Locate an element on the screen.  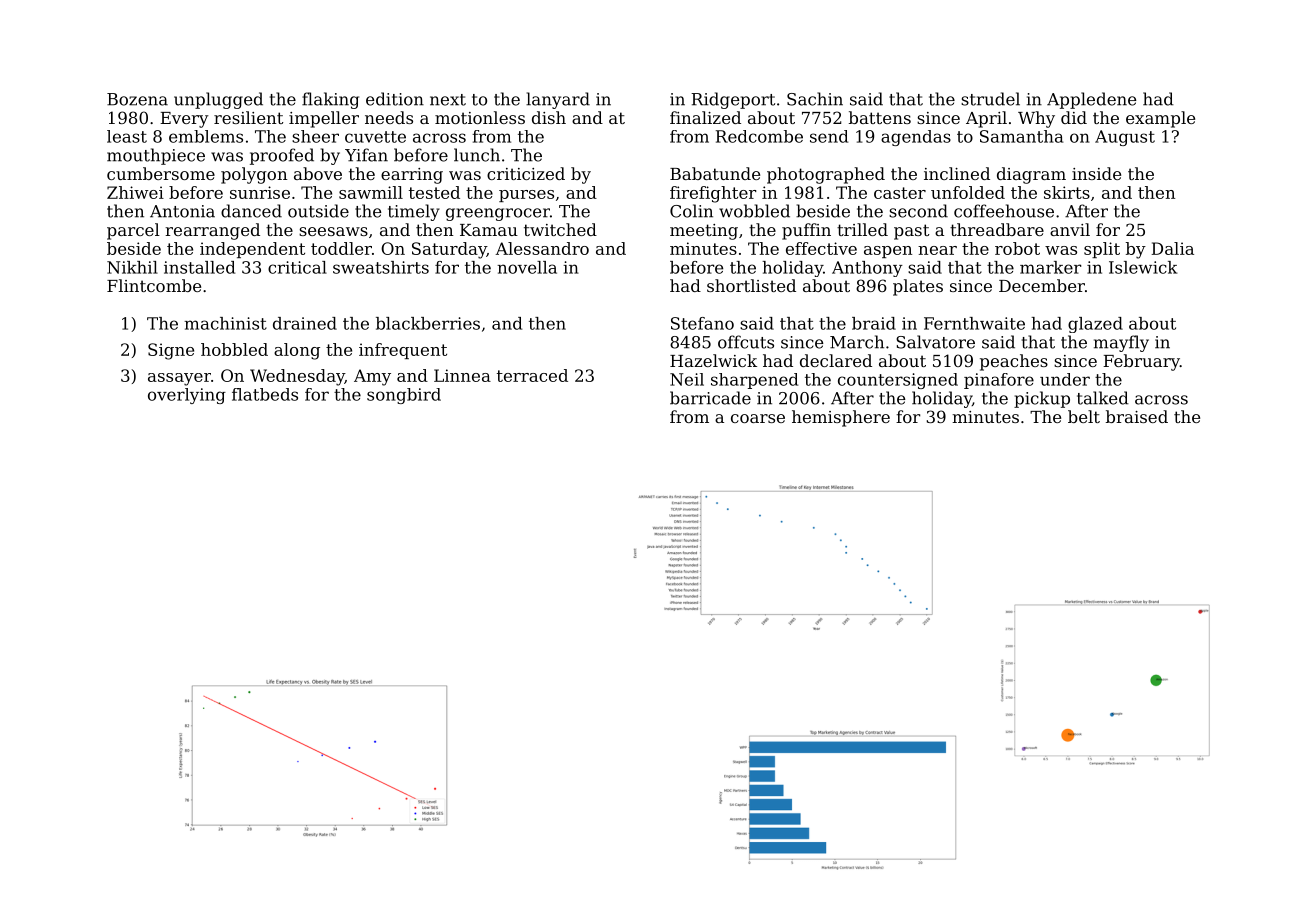
meeting is located at coordinates (704, 232).
